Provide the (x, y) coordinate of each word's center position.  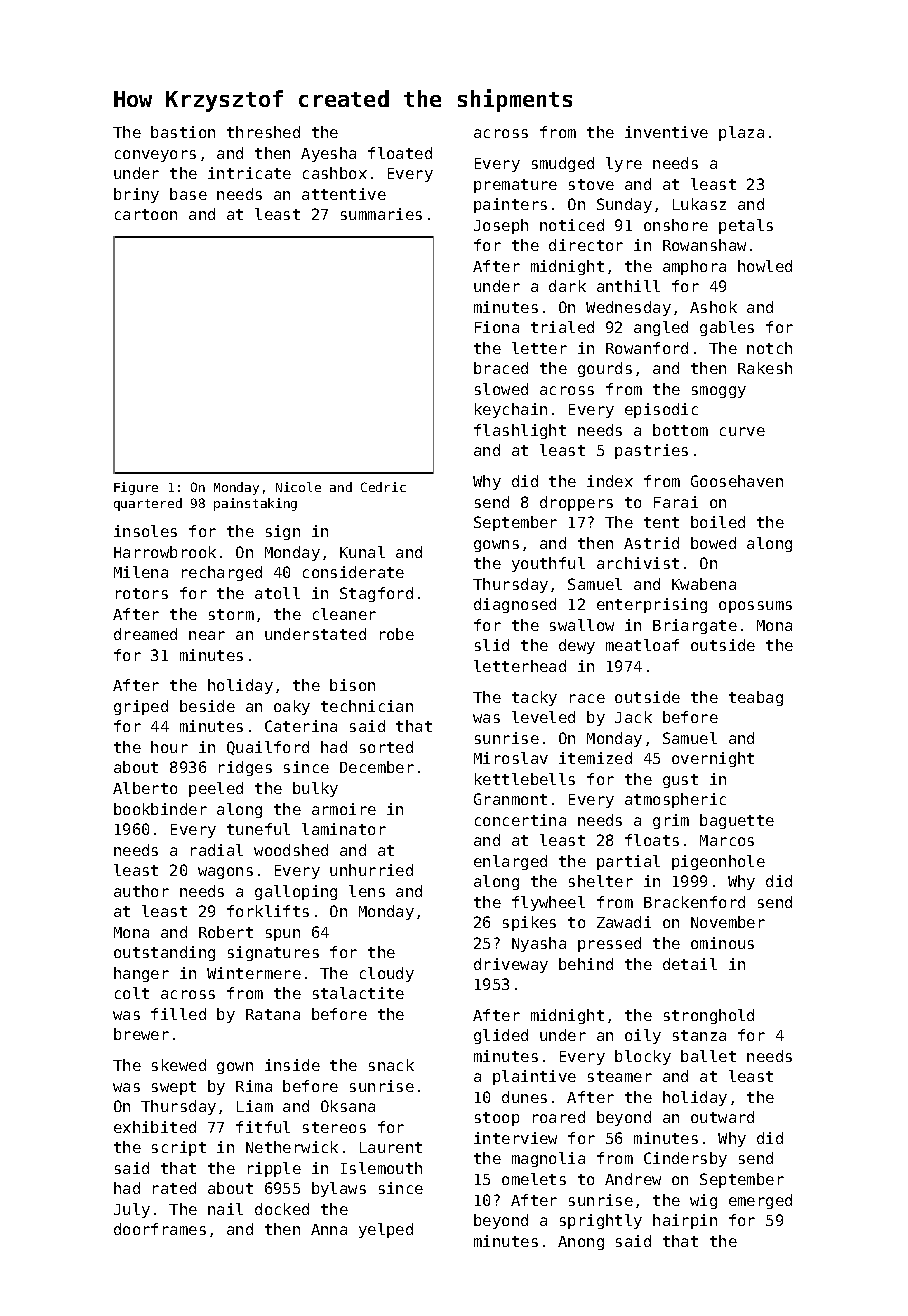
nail (225, 1209)
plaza (741, 133)
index (610, 481)
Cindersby (685, 1159)
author (141, 891)
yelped (386, 1230)
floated (400, 153)
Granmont (510, 799)
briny (136, 195)
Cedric (383, 487)
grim (671, 821)
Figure (136, 488)
